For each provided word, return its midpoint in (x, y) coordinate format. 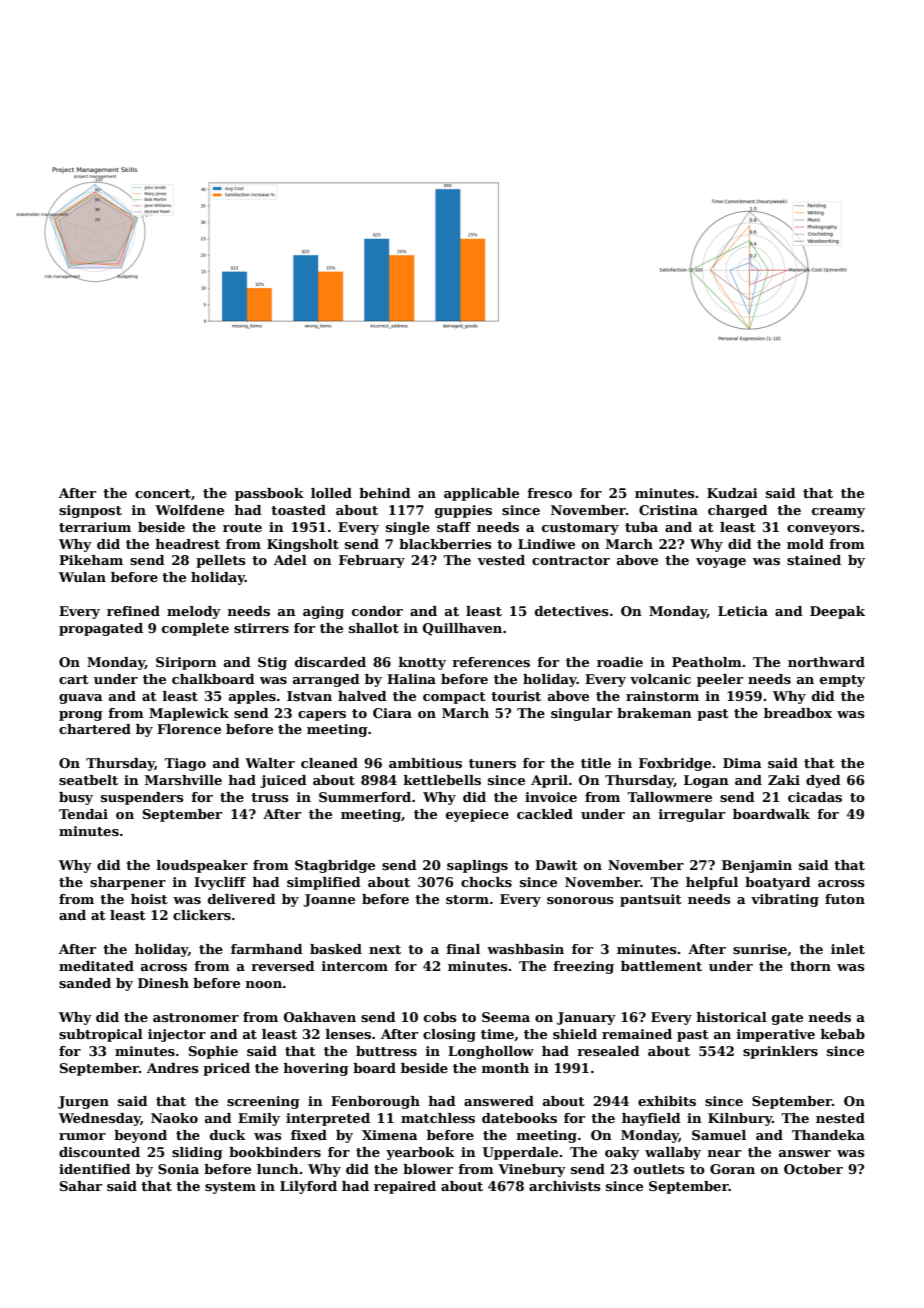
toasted (298, 510)
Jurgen (83, 1102)
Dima (742, 763)
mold (805, 544)
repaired (405, 1187)
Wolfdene (189, 510)
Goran (732, 1169)
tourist (516, 696)
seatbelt (88, 780)
